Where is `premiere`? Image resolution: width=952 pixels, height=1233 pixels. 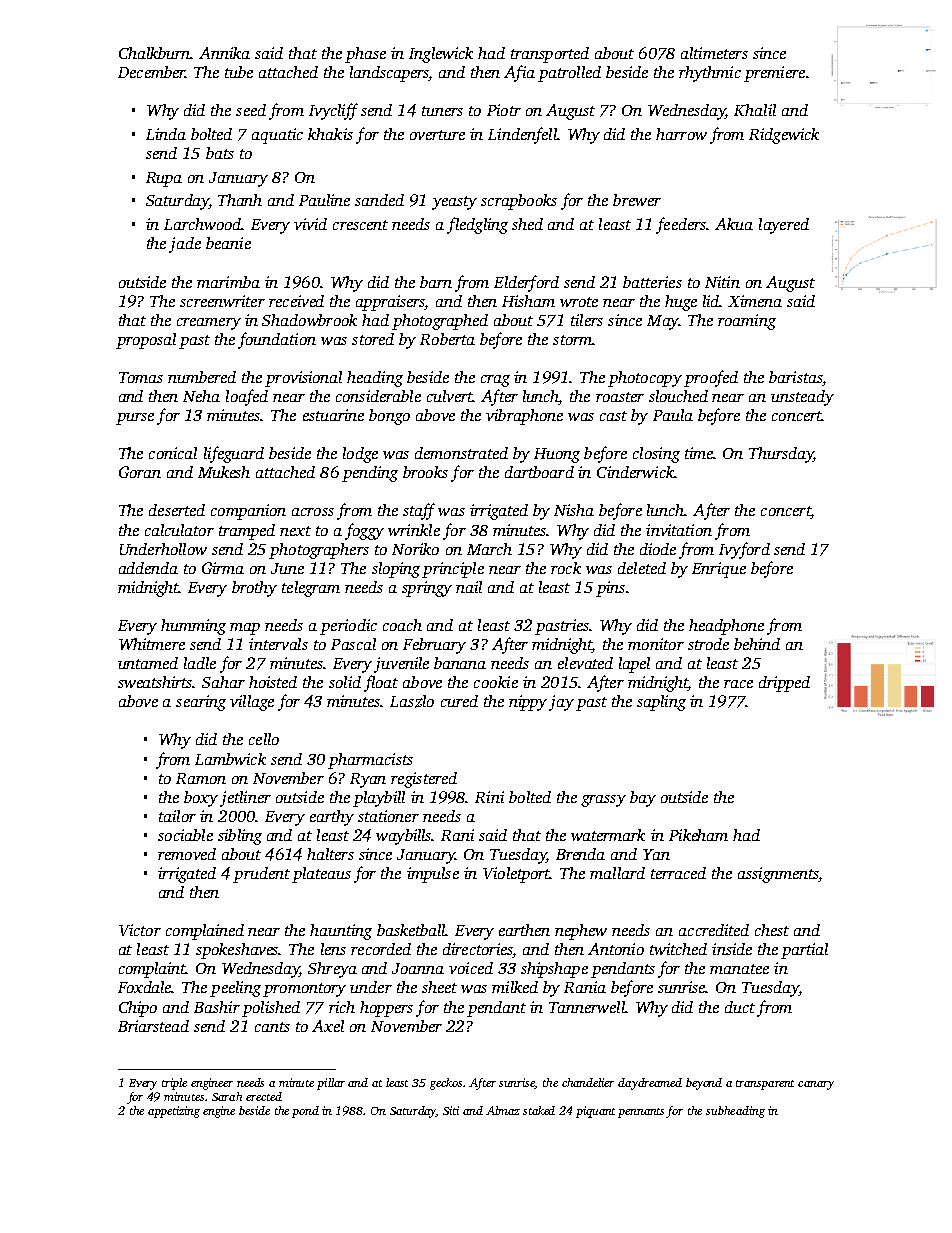
premiere is located at coordinates (774, 74).
